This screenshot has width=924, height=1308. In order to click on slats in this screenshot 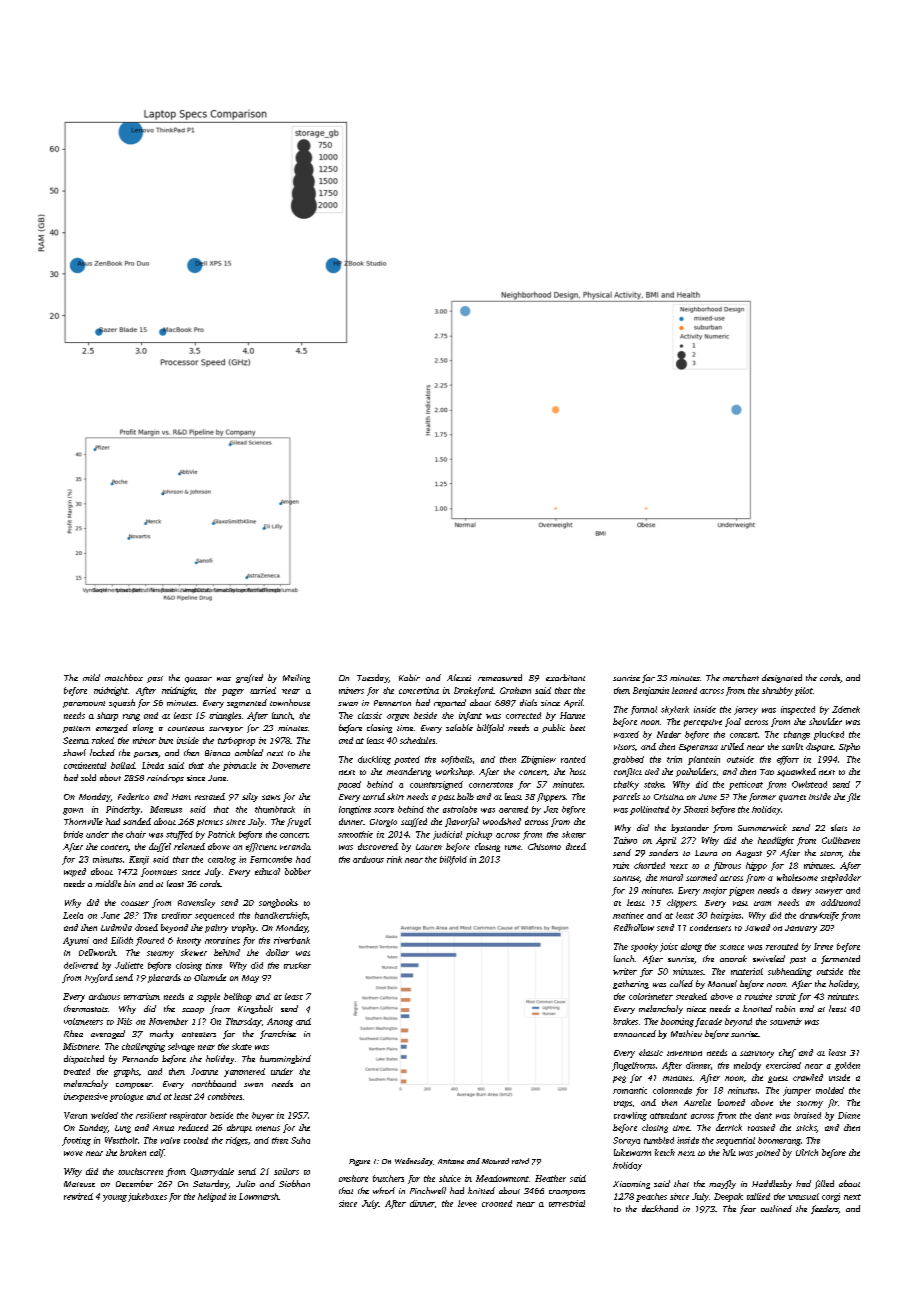, I will do `click(839, 827)`.
